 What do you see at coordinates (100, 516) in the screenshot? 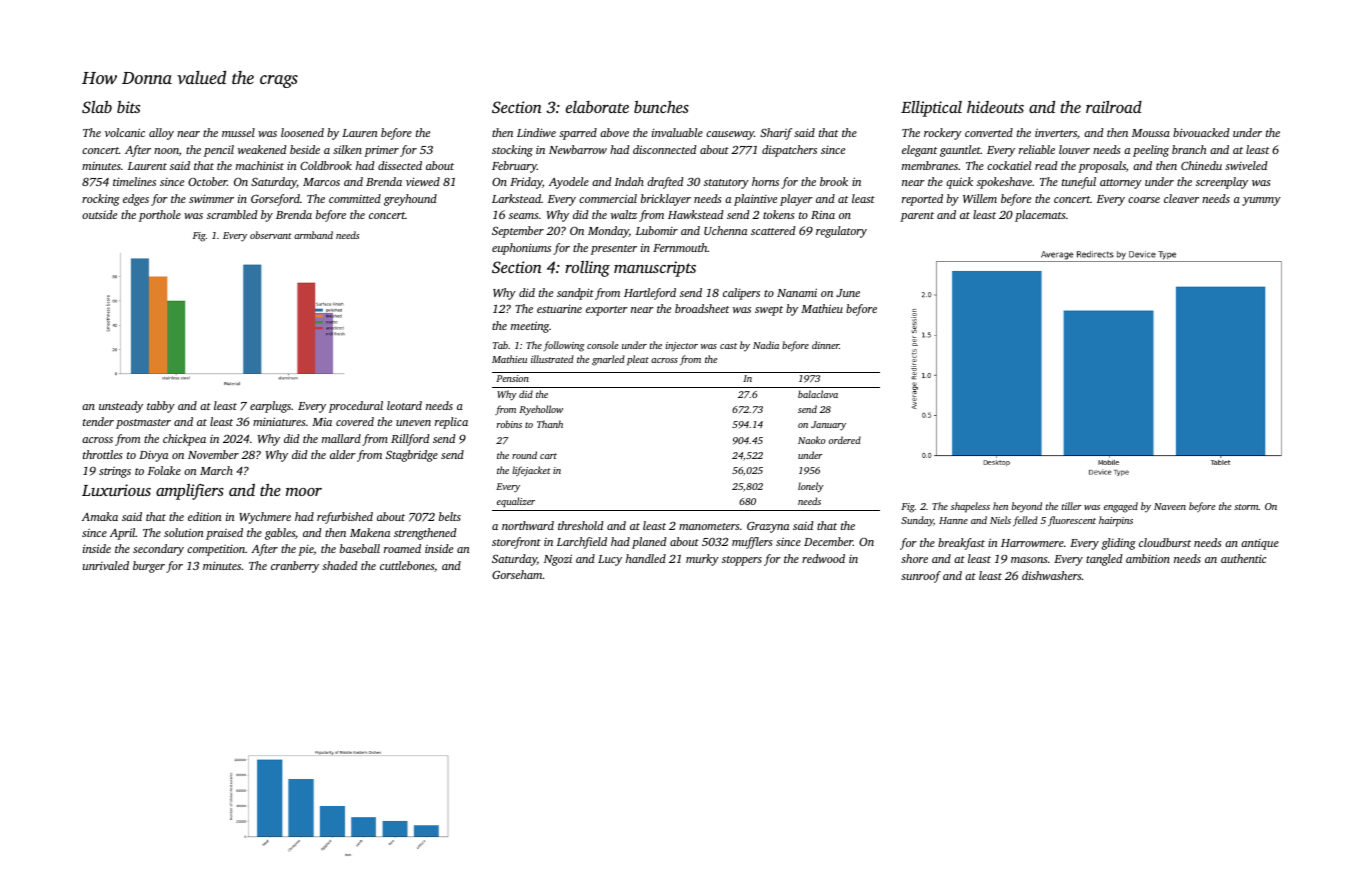
I see `Amaka` at bounding box center [100, 516].
